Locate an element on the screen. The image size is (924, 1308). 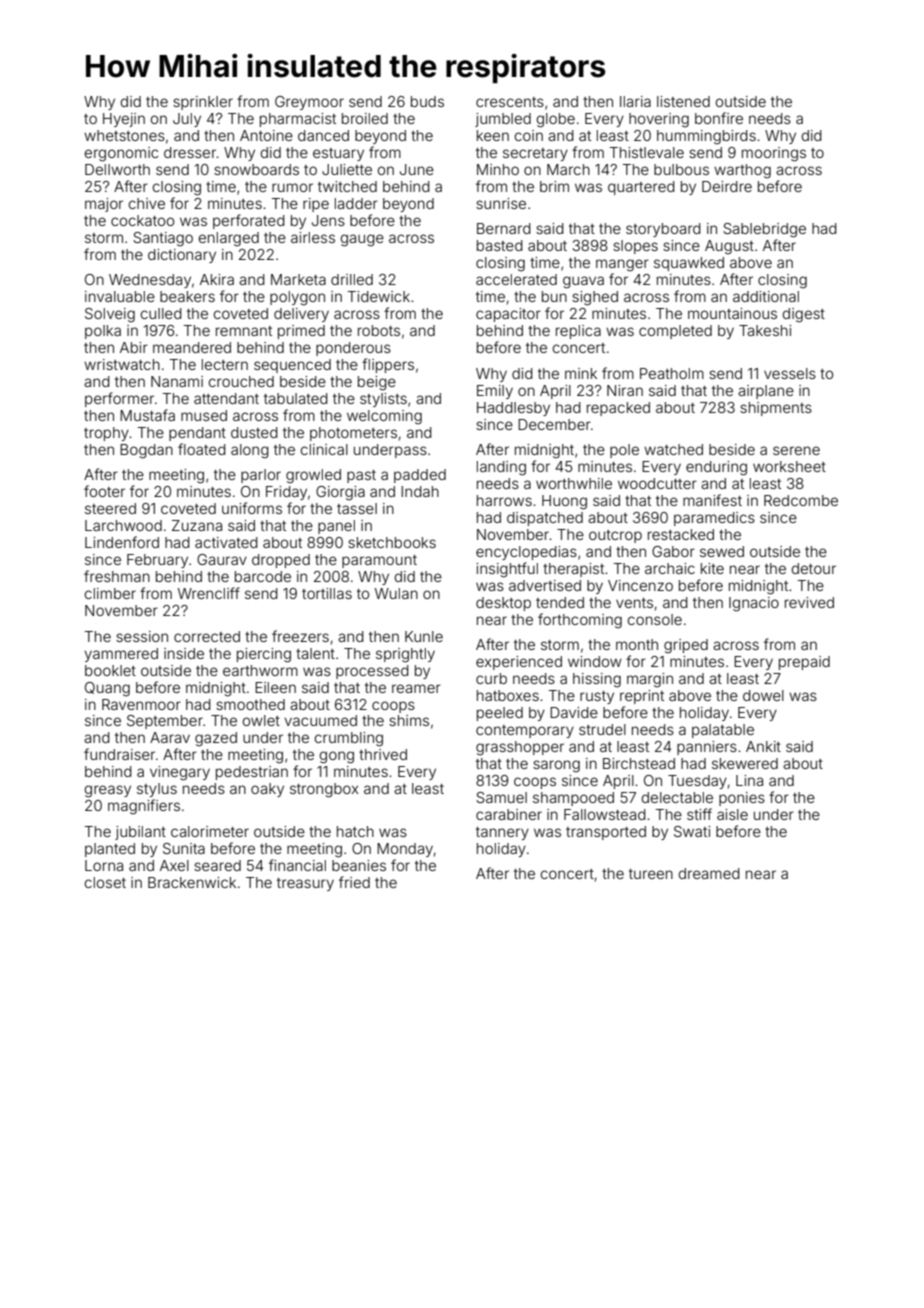
closet is located at coordinates (105, 882).
